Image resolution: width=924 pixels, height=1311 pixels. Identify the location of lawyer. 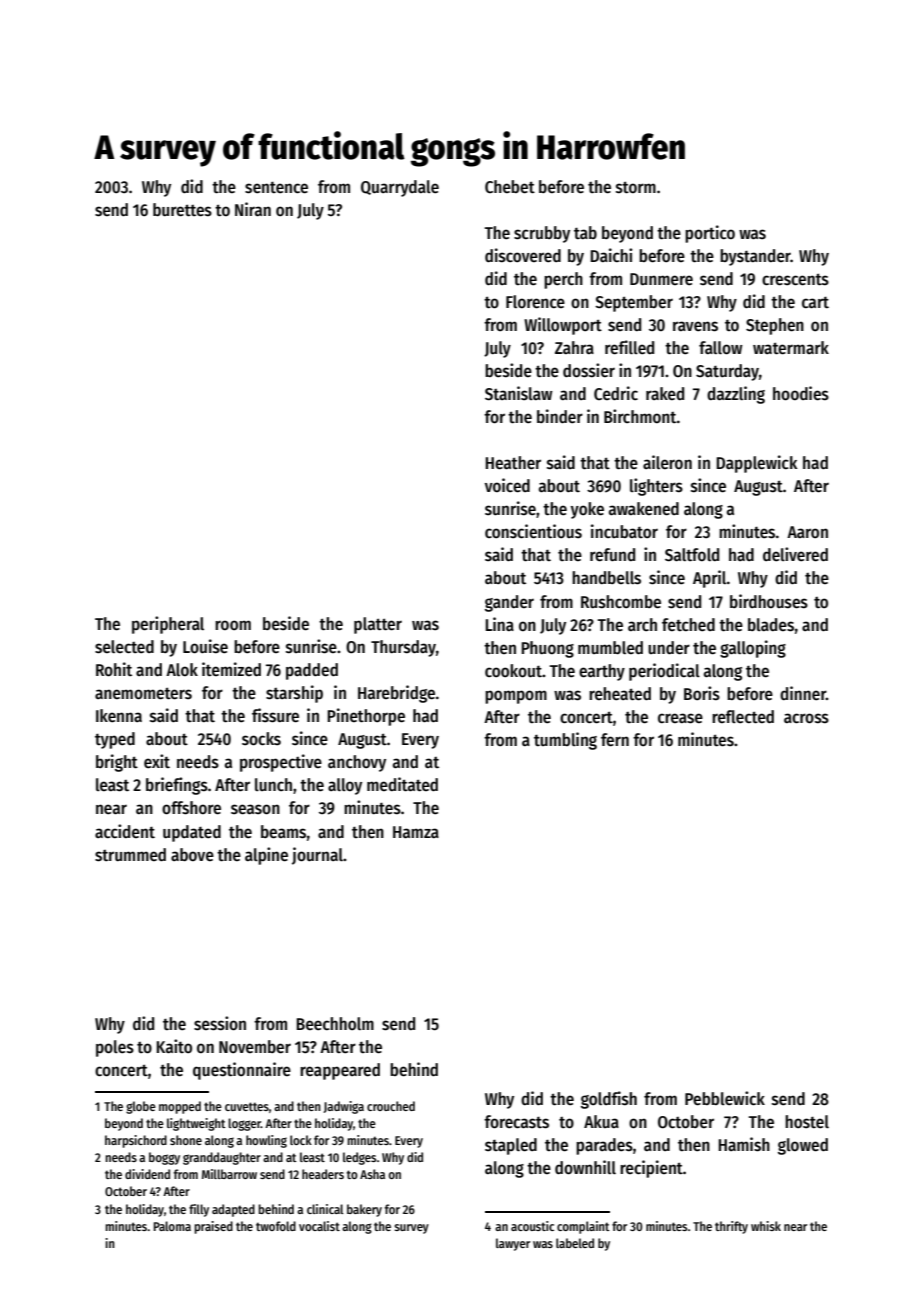
(513, 1244).
